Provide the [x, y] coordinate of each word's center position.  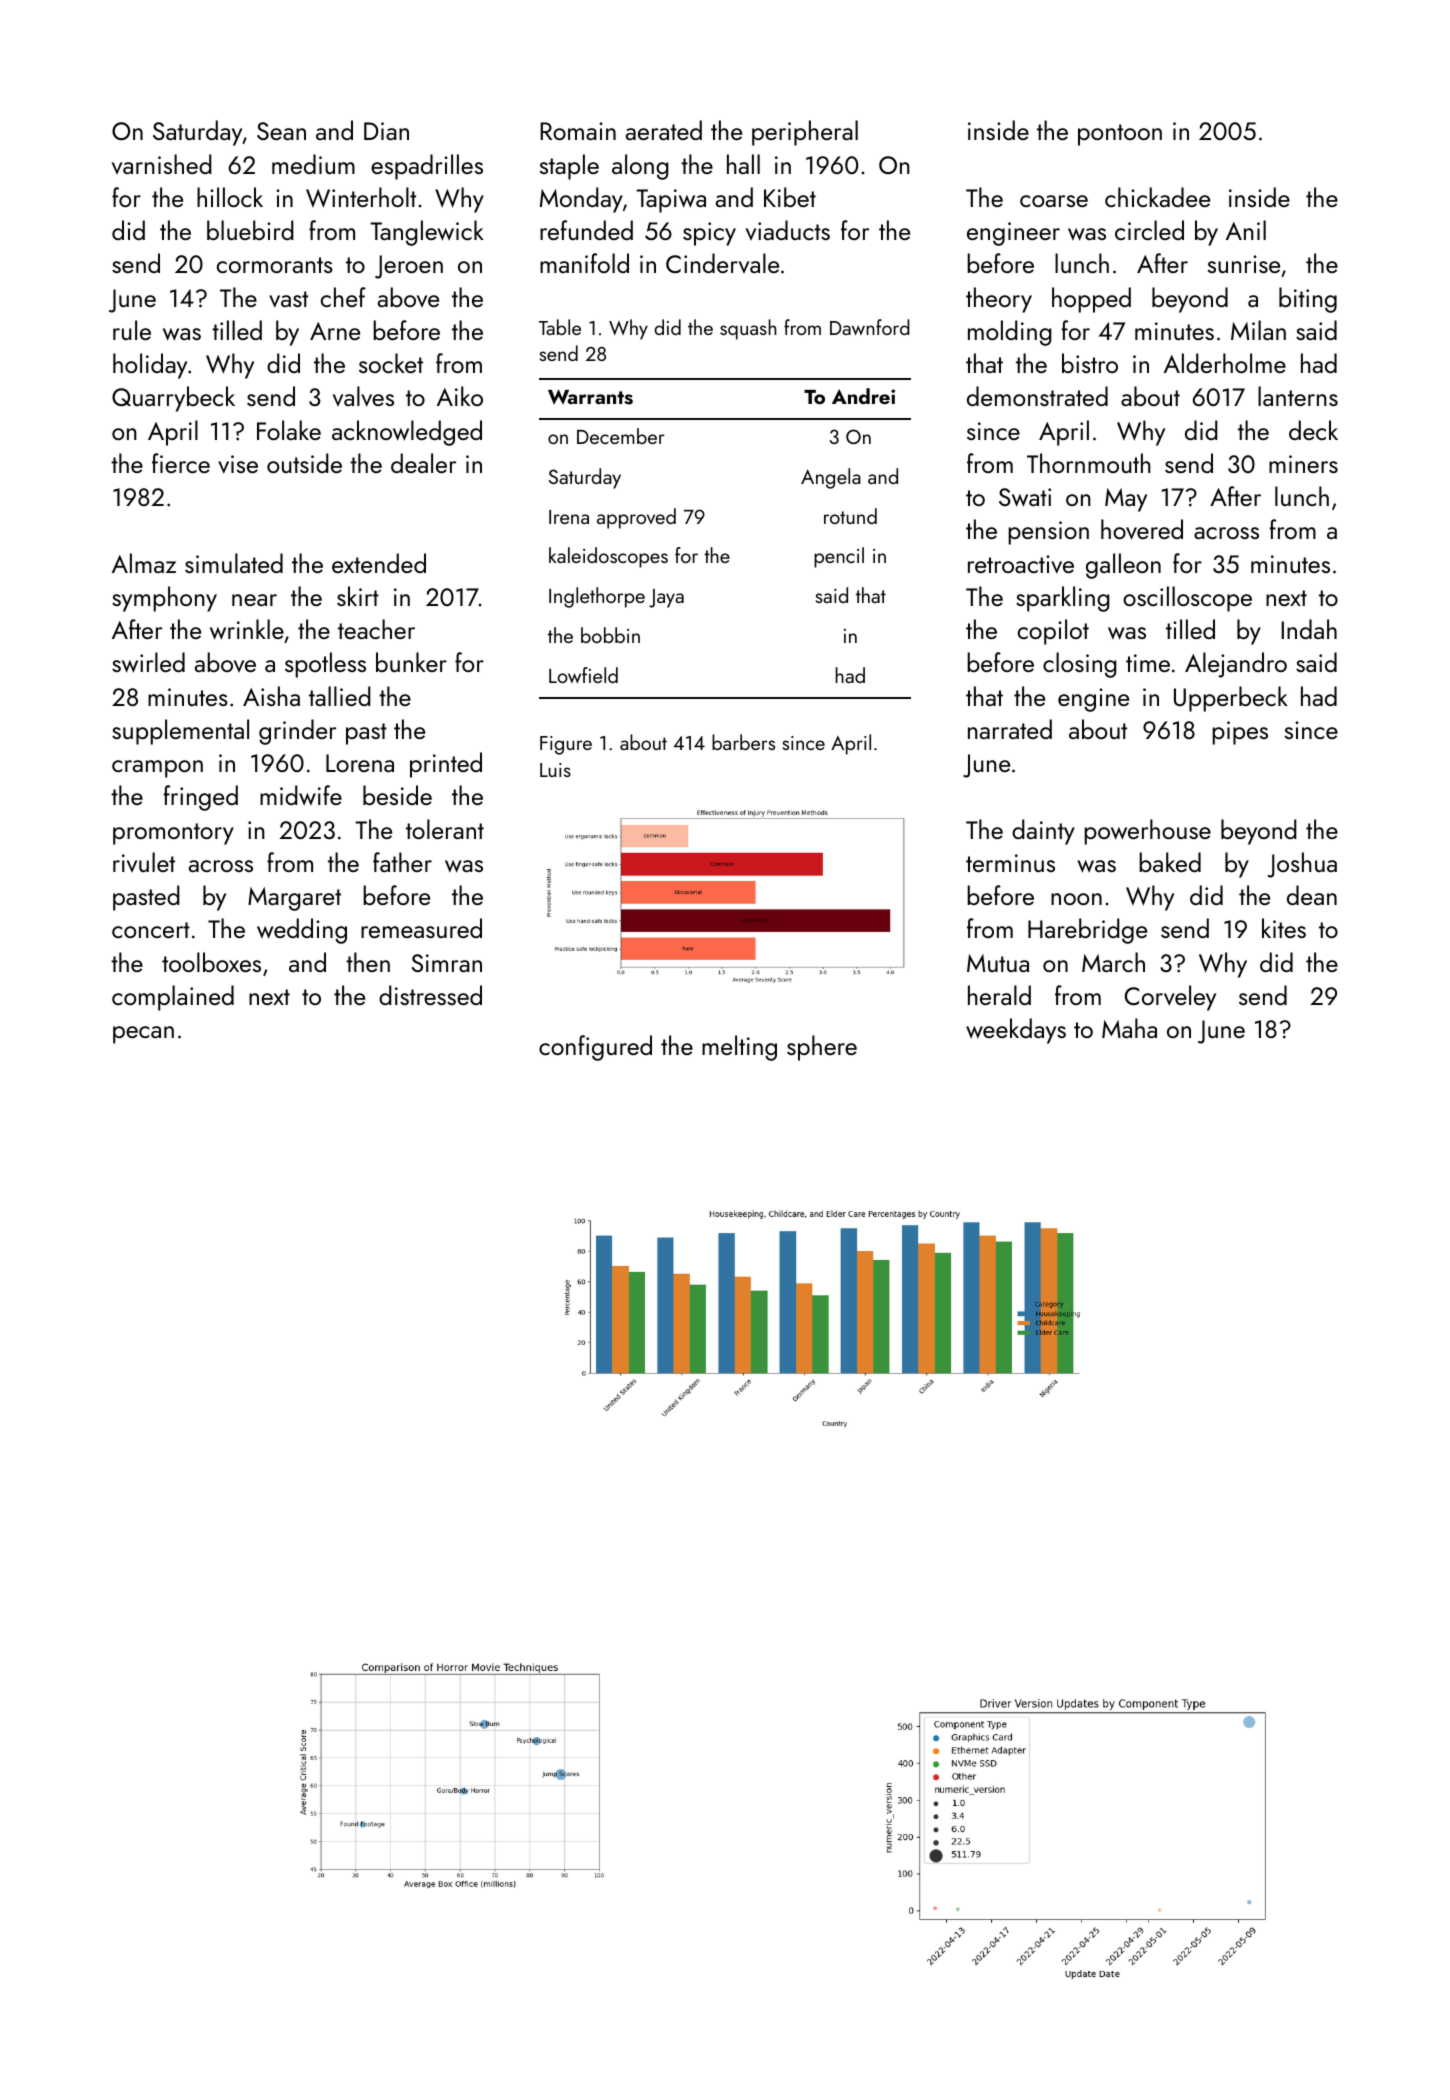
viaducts [788, 230]
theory [999, 300]
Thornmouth [1089, 463]
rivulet [144, 862]
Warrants [590, 397]
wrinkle [247, 629]
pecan [143, 1035]
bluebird [250, 230]
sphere [822, 1048]
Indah [1309, 629]
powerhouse [1147, 832]
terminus [1010, 863]
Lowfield [583, 675]
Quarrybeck [173, 399]
